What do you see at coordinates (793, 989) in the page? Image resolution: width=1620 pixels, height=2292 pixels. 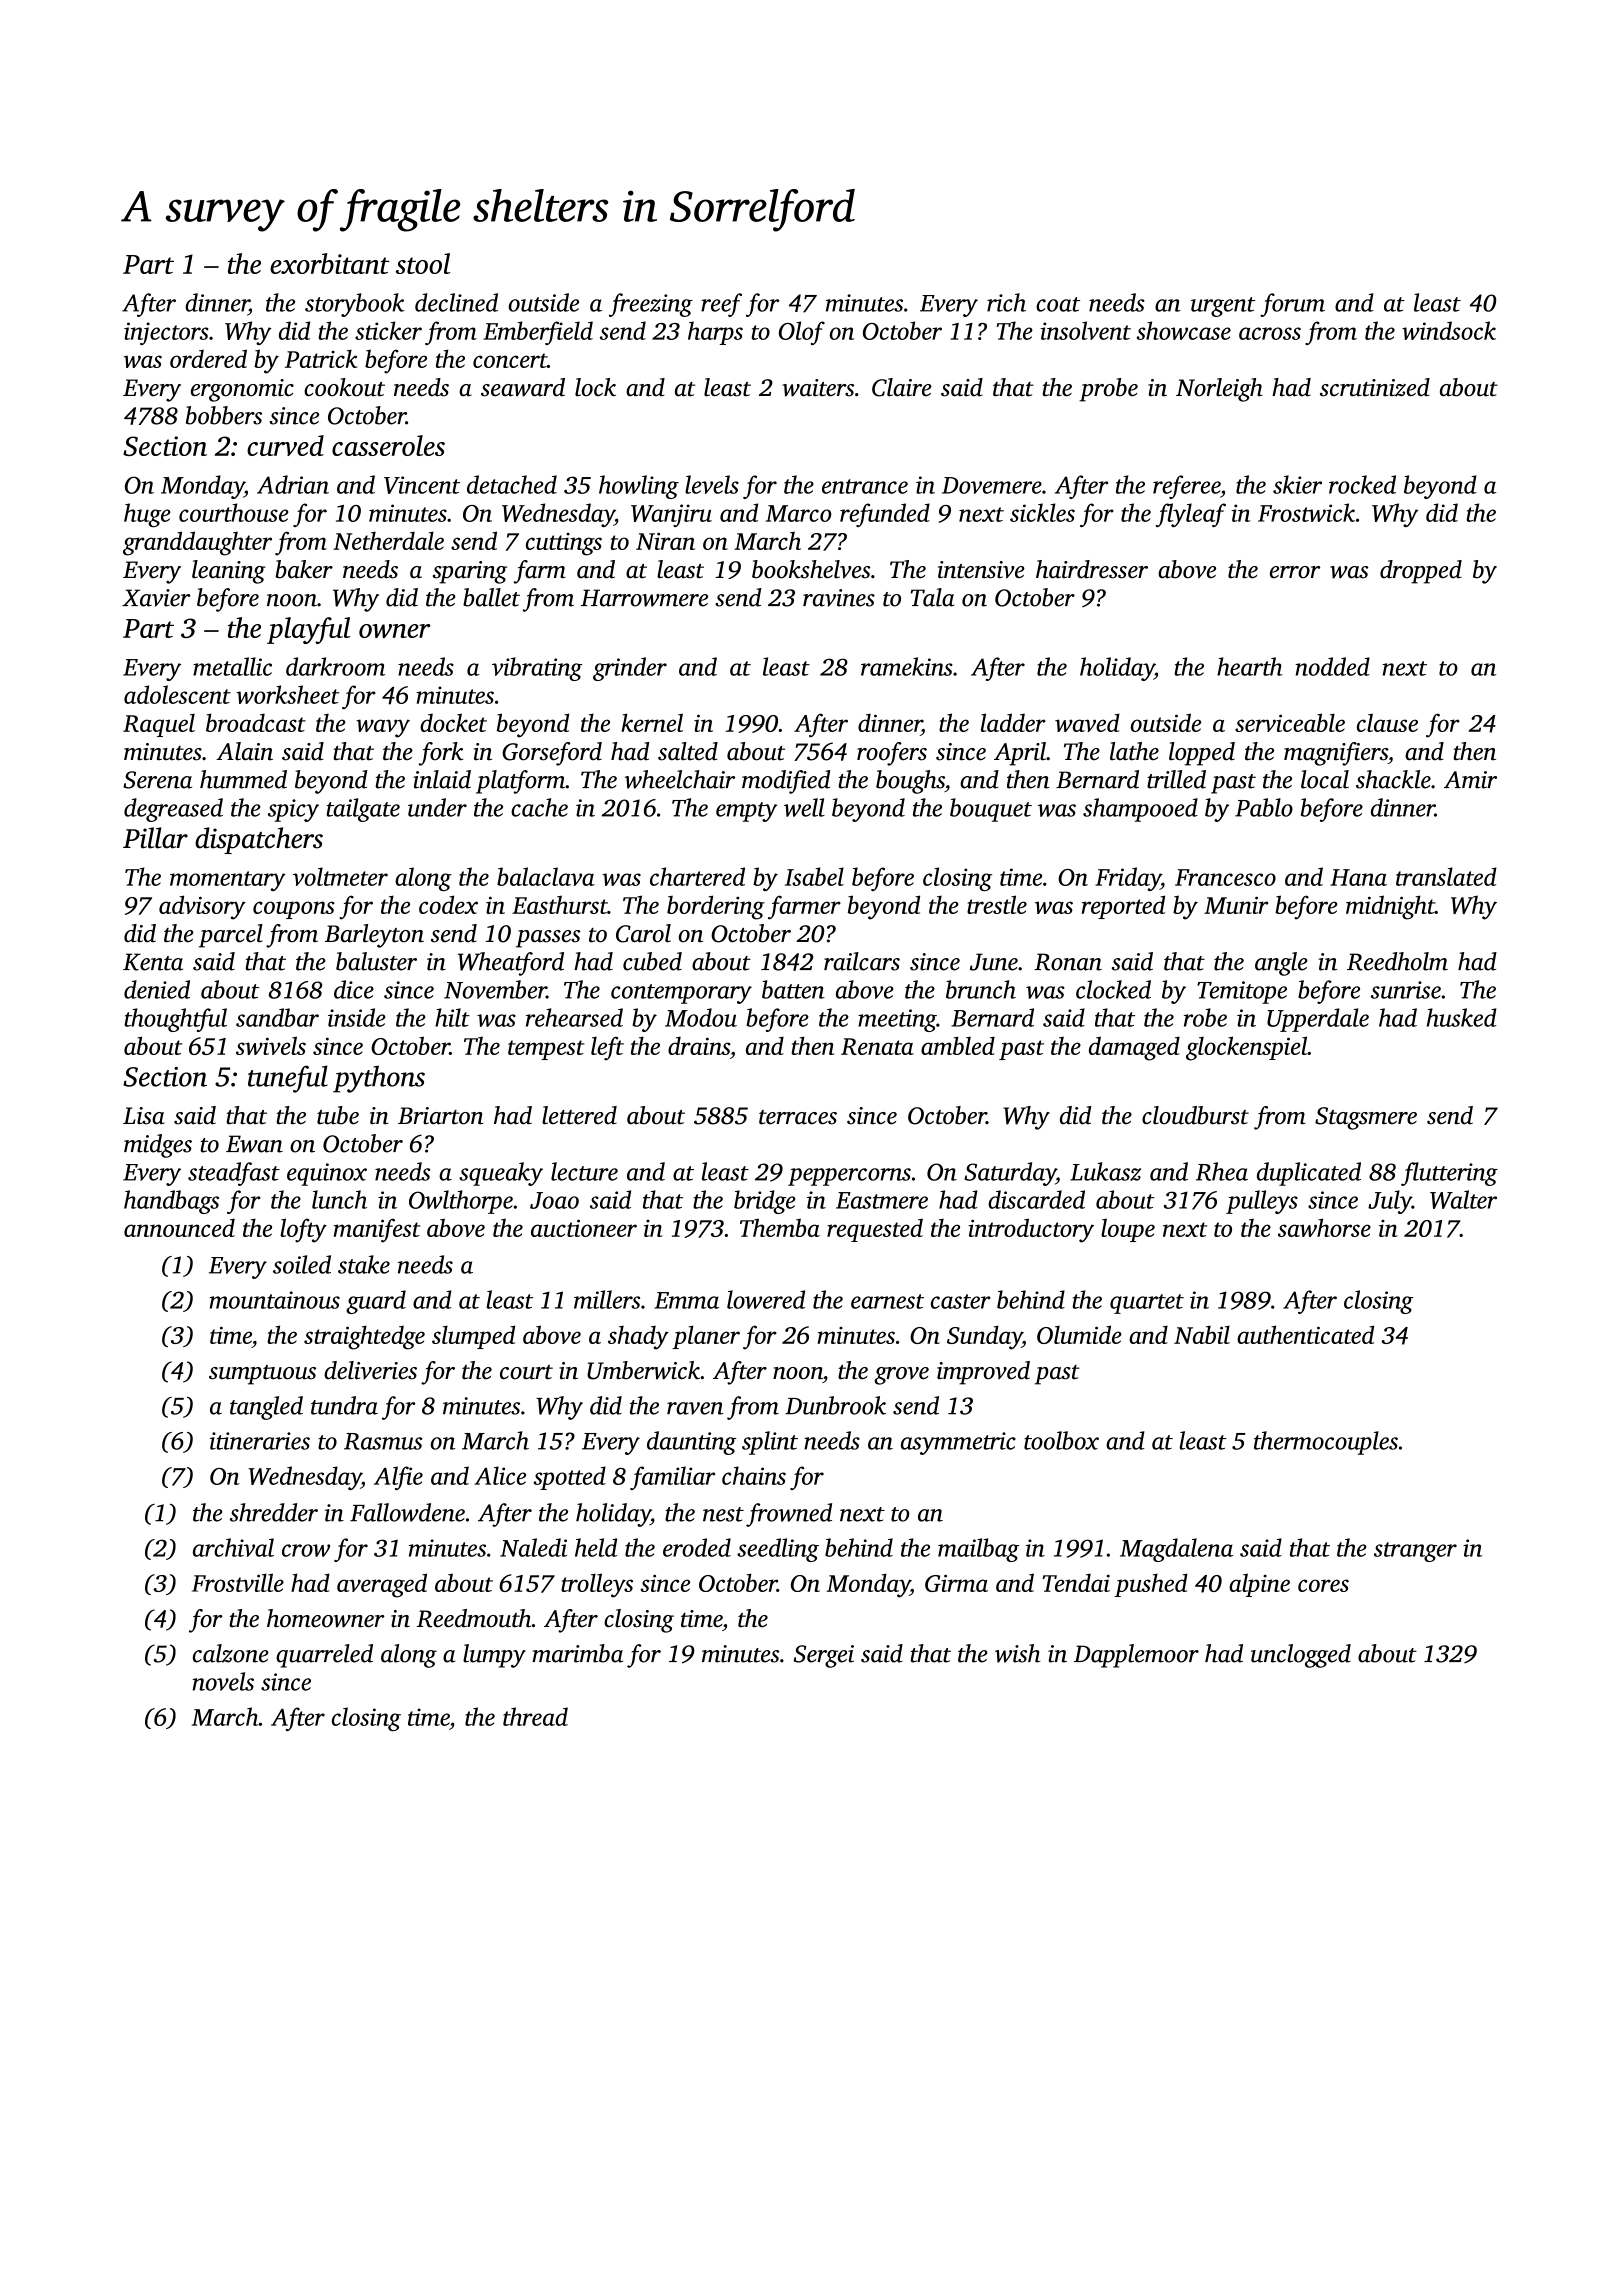 I see `batten` at bounding box center [793, 989].
